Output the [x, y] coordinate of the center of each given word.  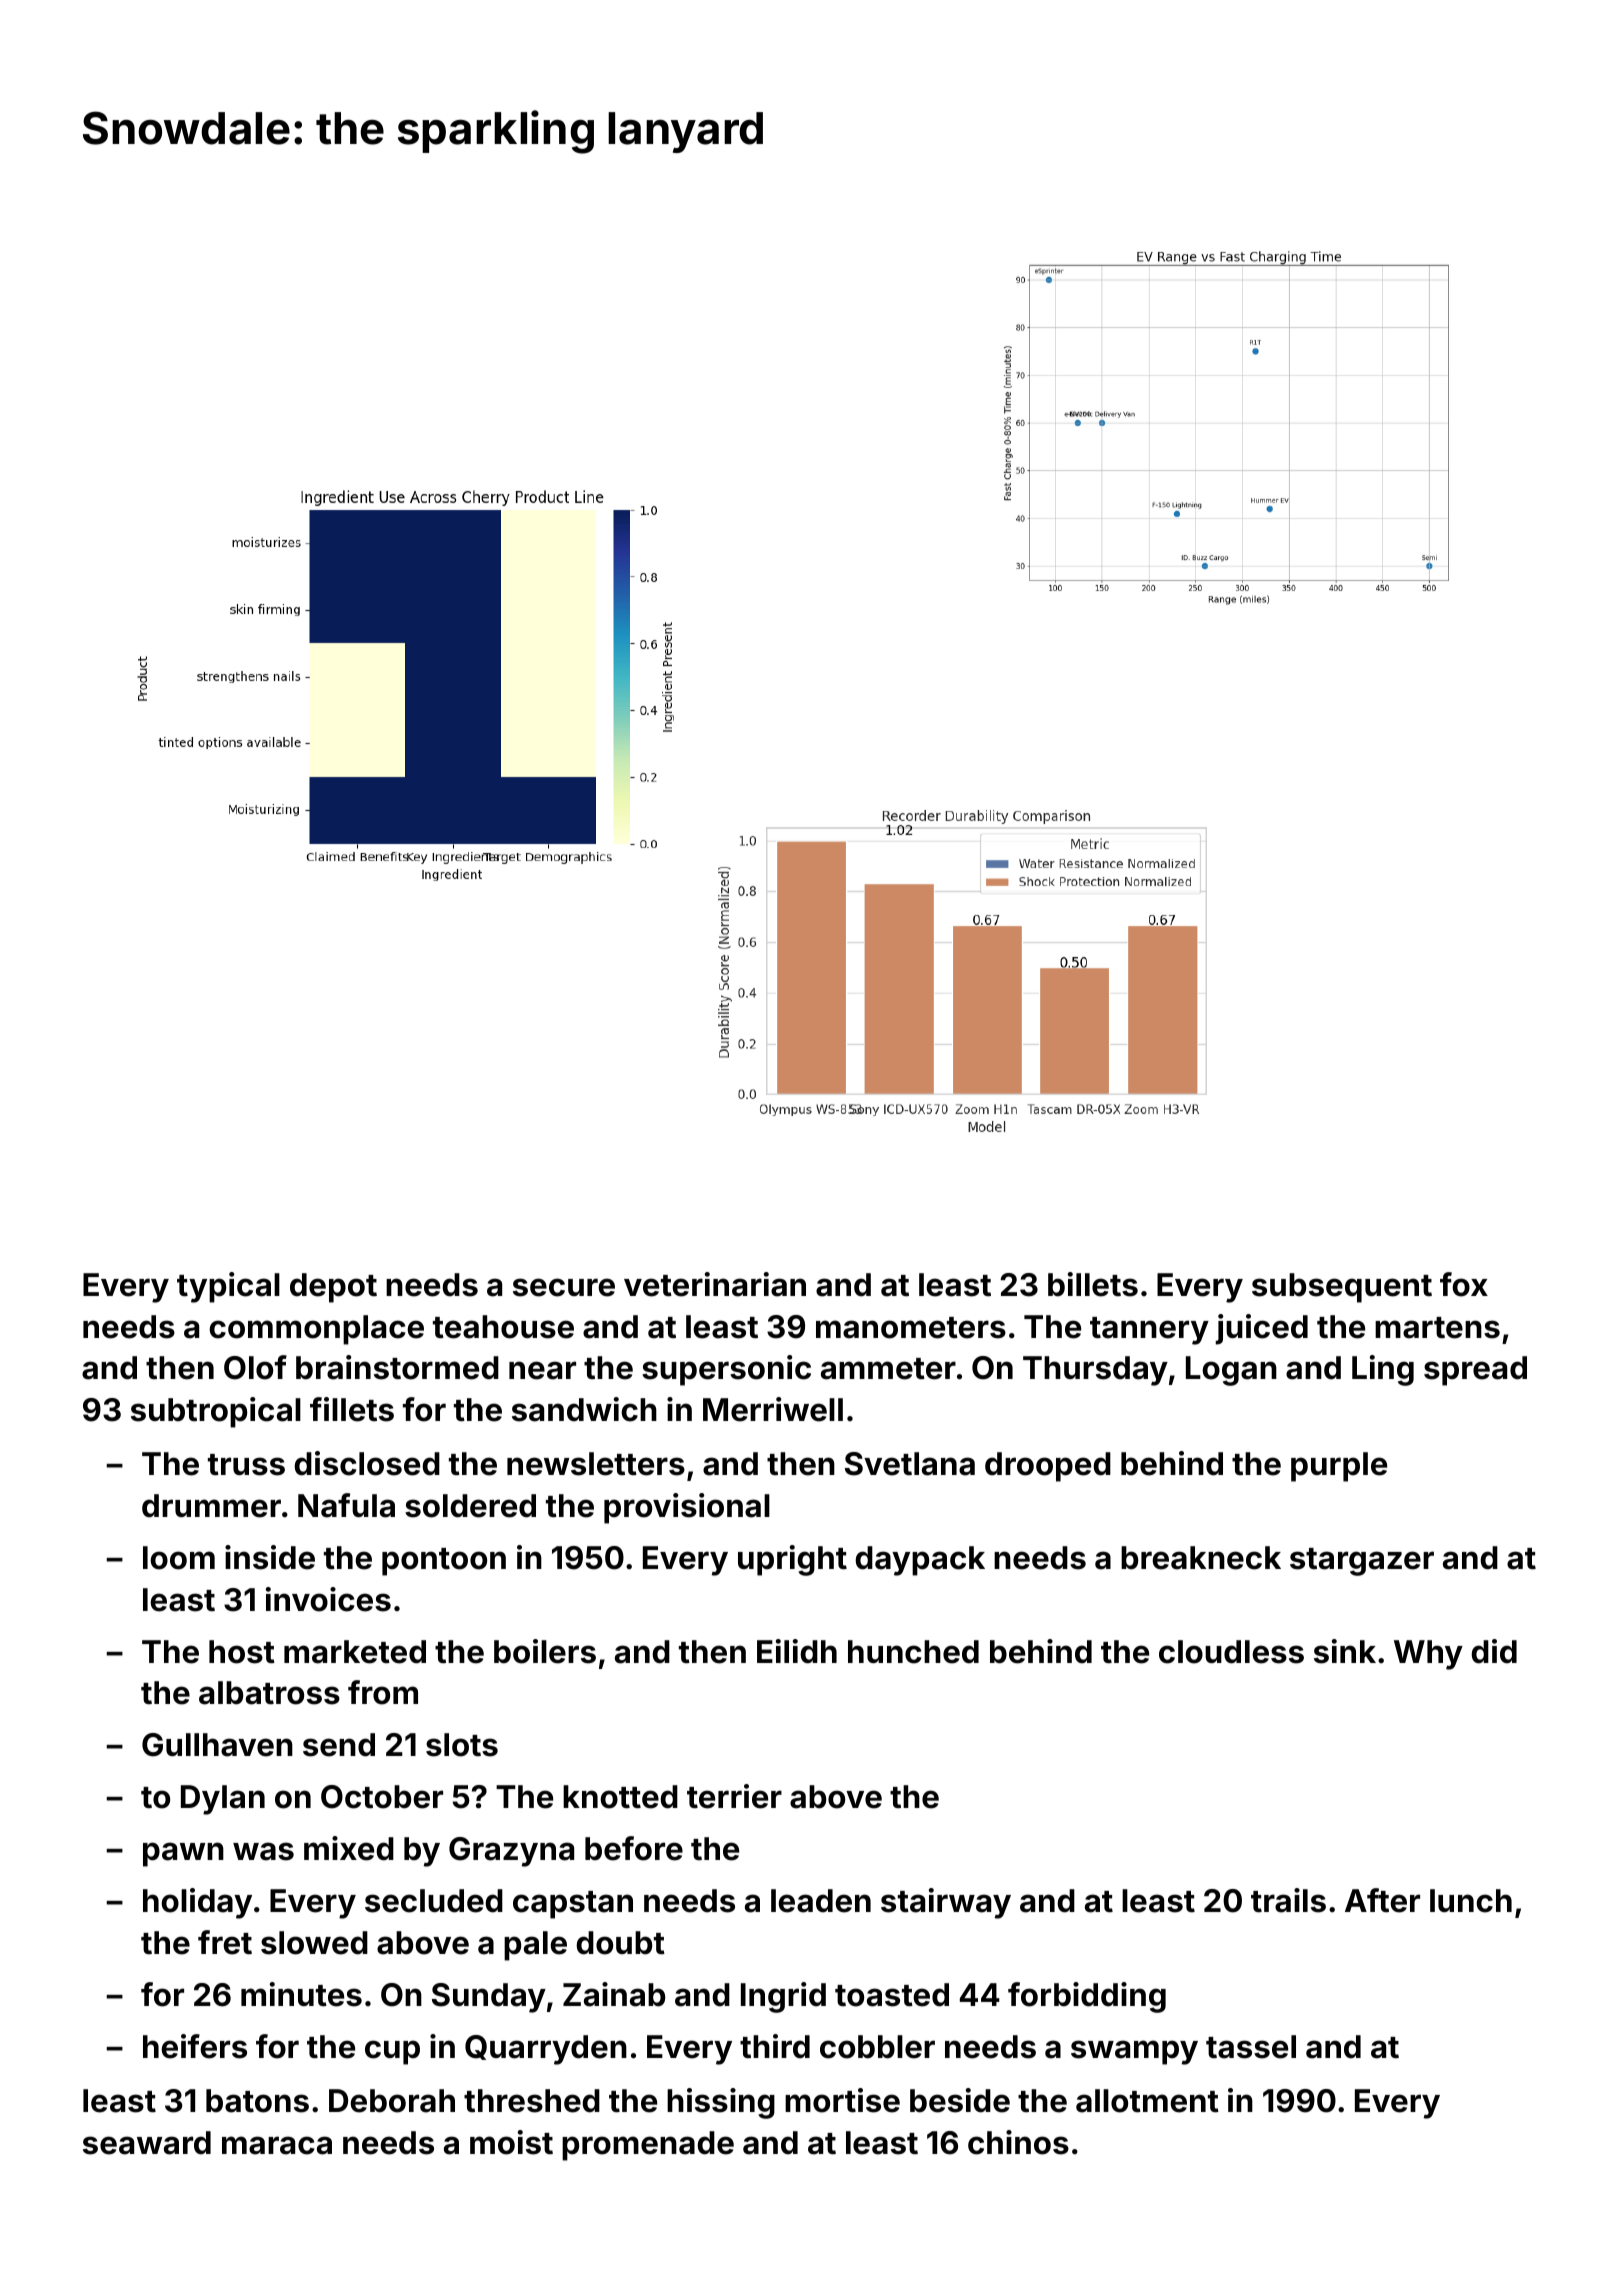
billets [1093, 1284]
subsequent [1342, 1288]
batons [257, 2101]
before [634, 1848]
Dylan [223, 1800]
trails [1288, 1900]
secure [564, 1287]
